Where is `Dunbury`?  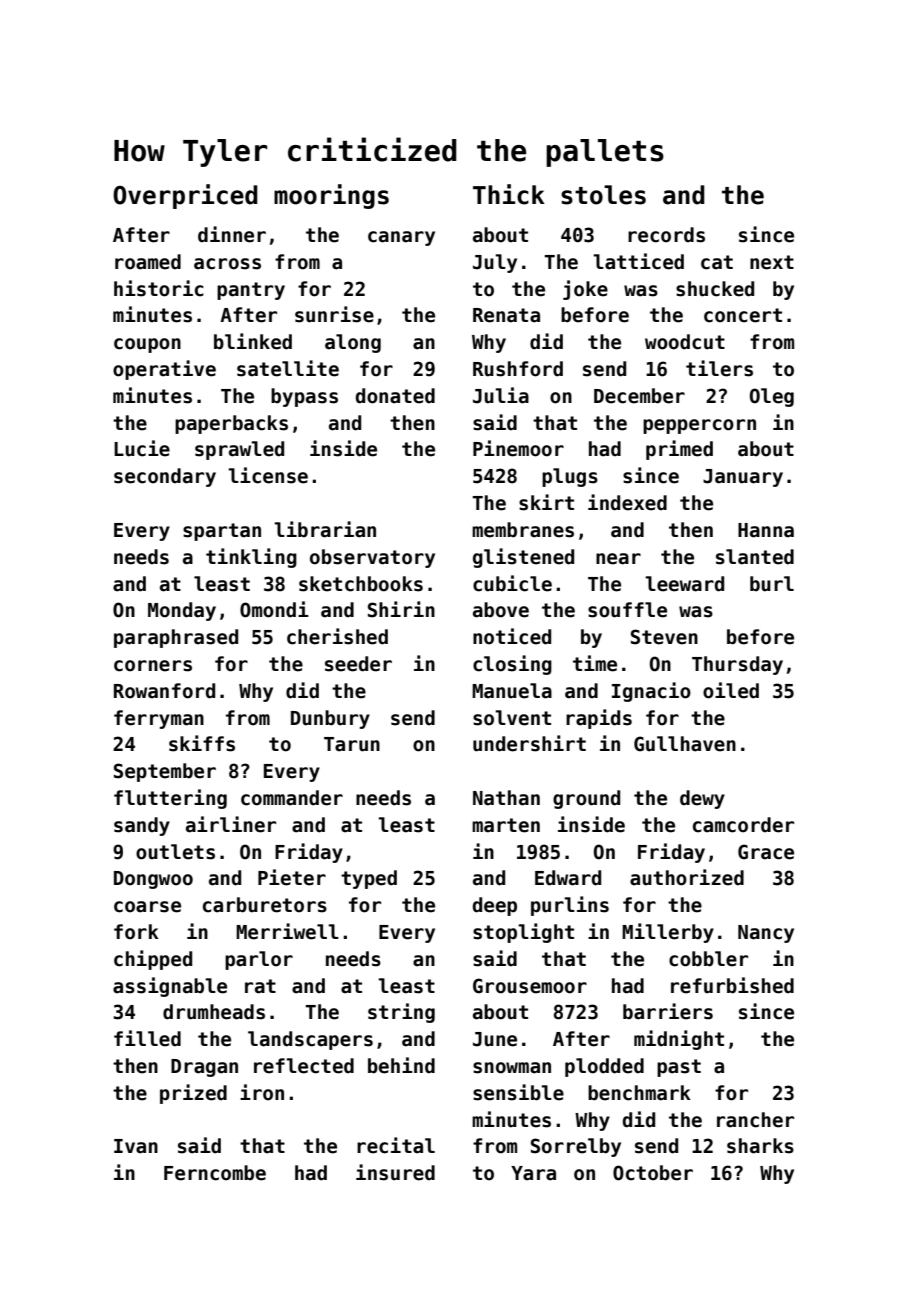
Dunbury is located at coordinates (330, 719).
